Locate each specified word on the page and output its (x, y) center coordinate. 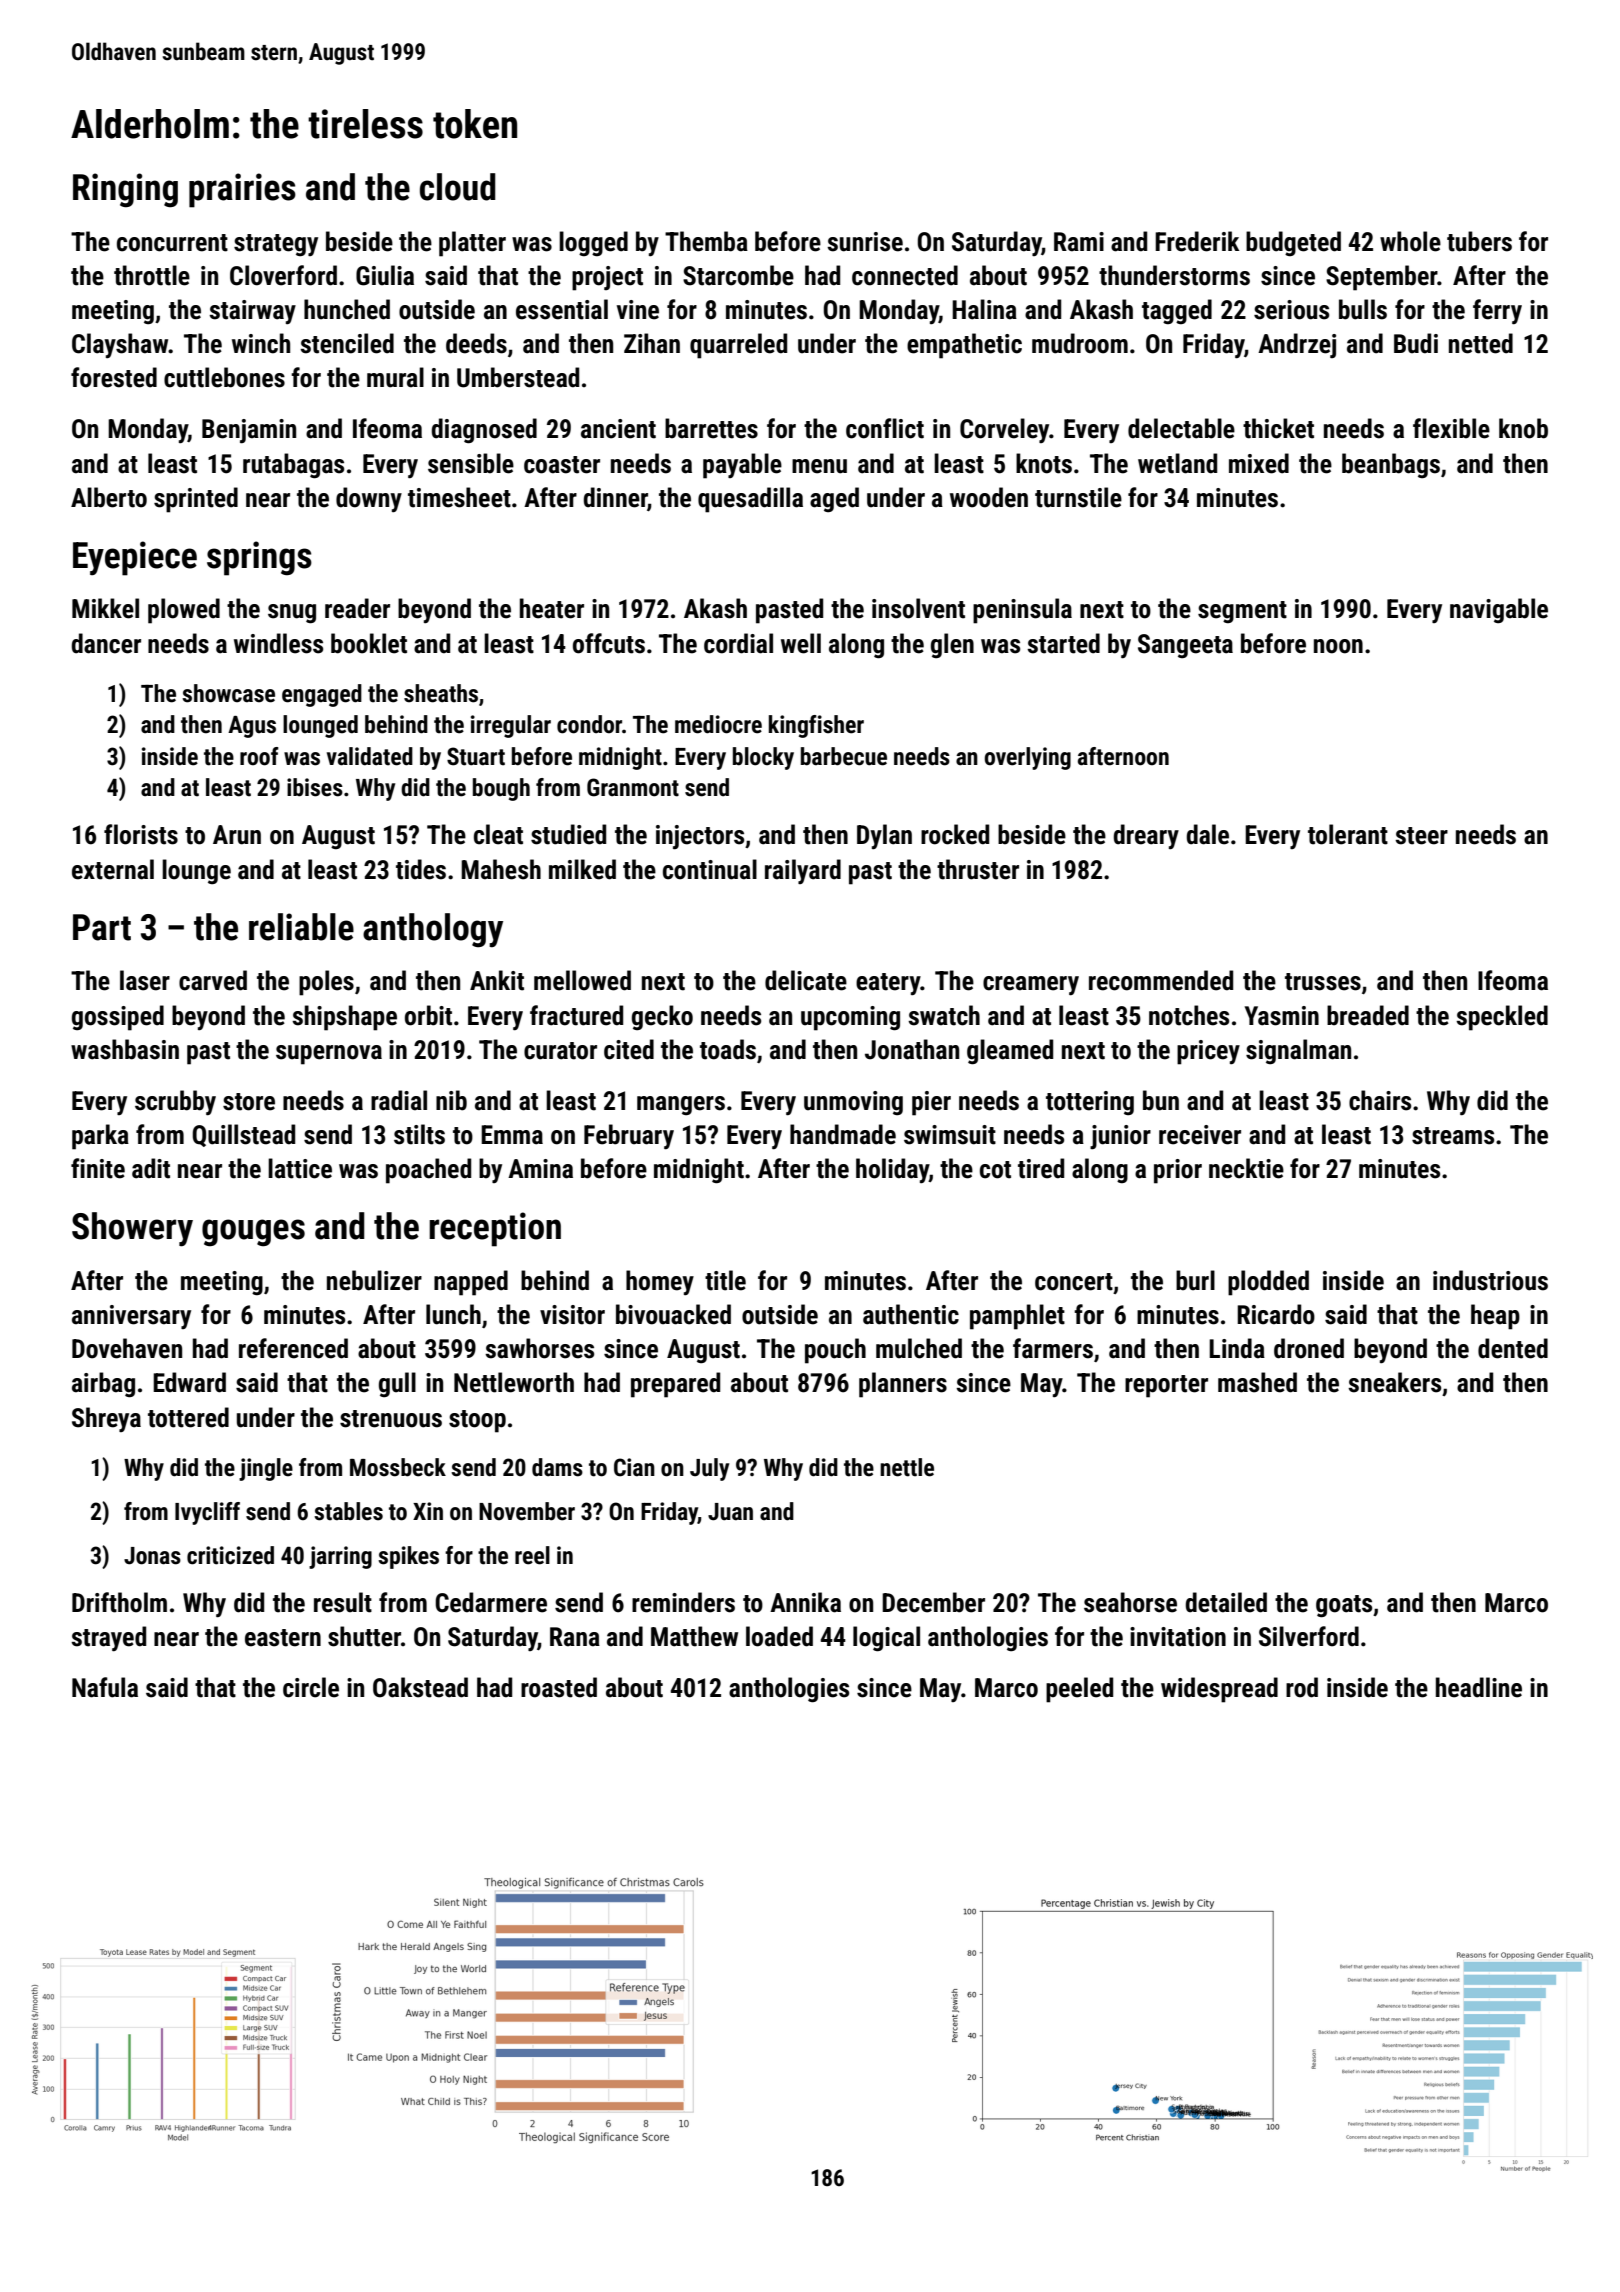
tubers (1479, 241)
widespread (1219, 1690)
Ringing (125, 190)
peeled (1079, 1690)
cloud (458, 187)
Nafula (105, 1687)
